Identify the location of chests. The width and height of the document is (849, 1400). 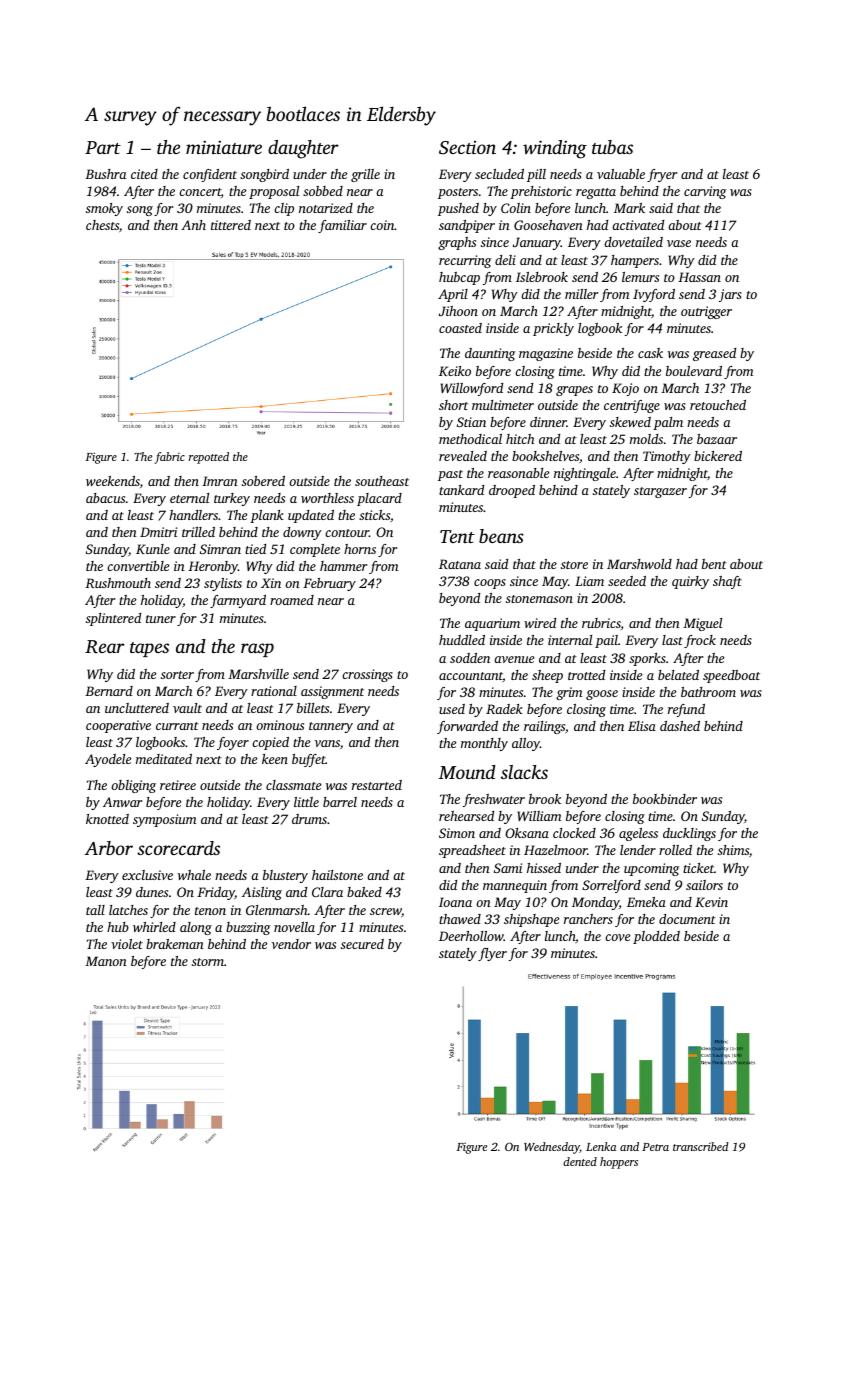
(102, 225).
